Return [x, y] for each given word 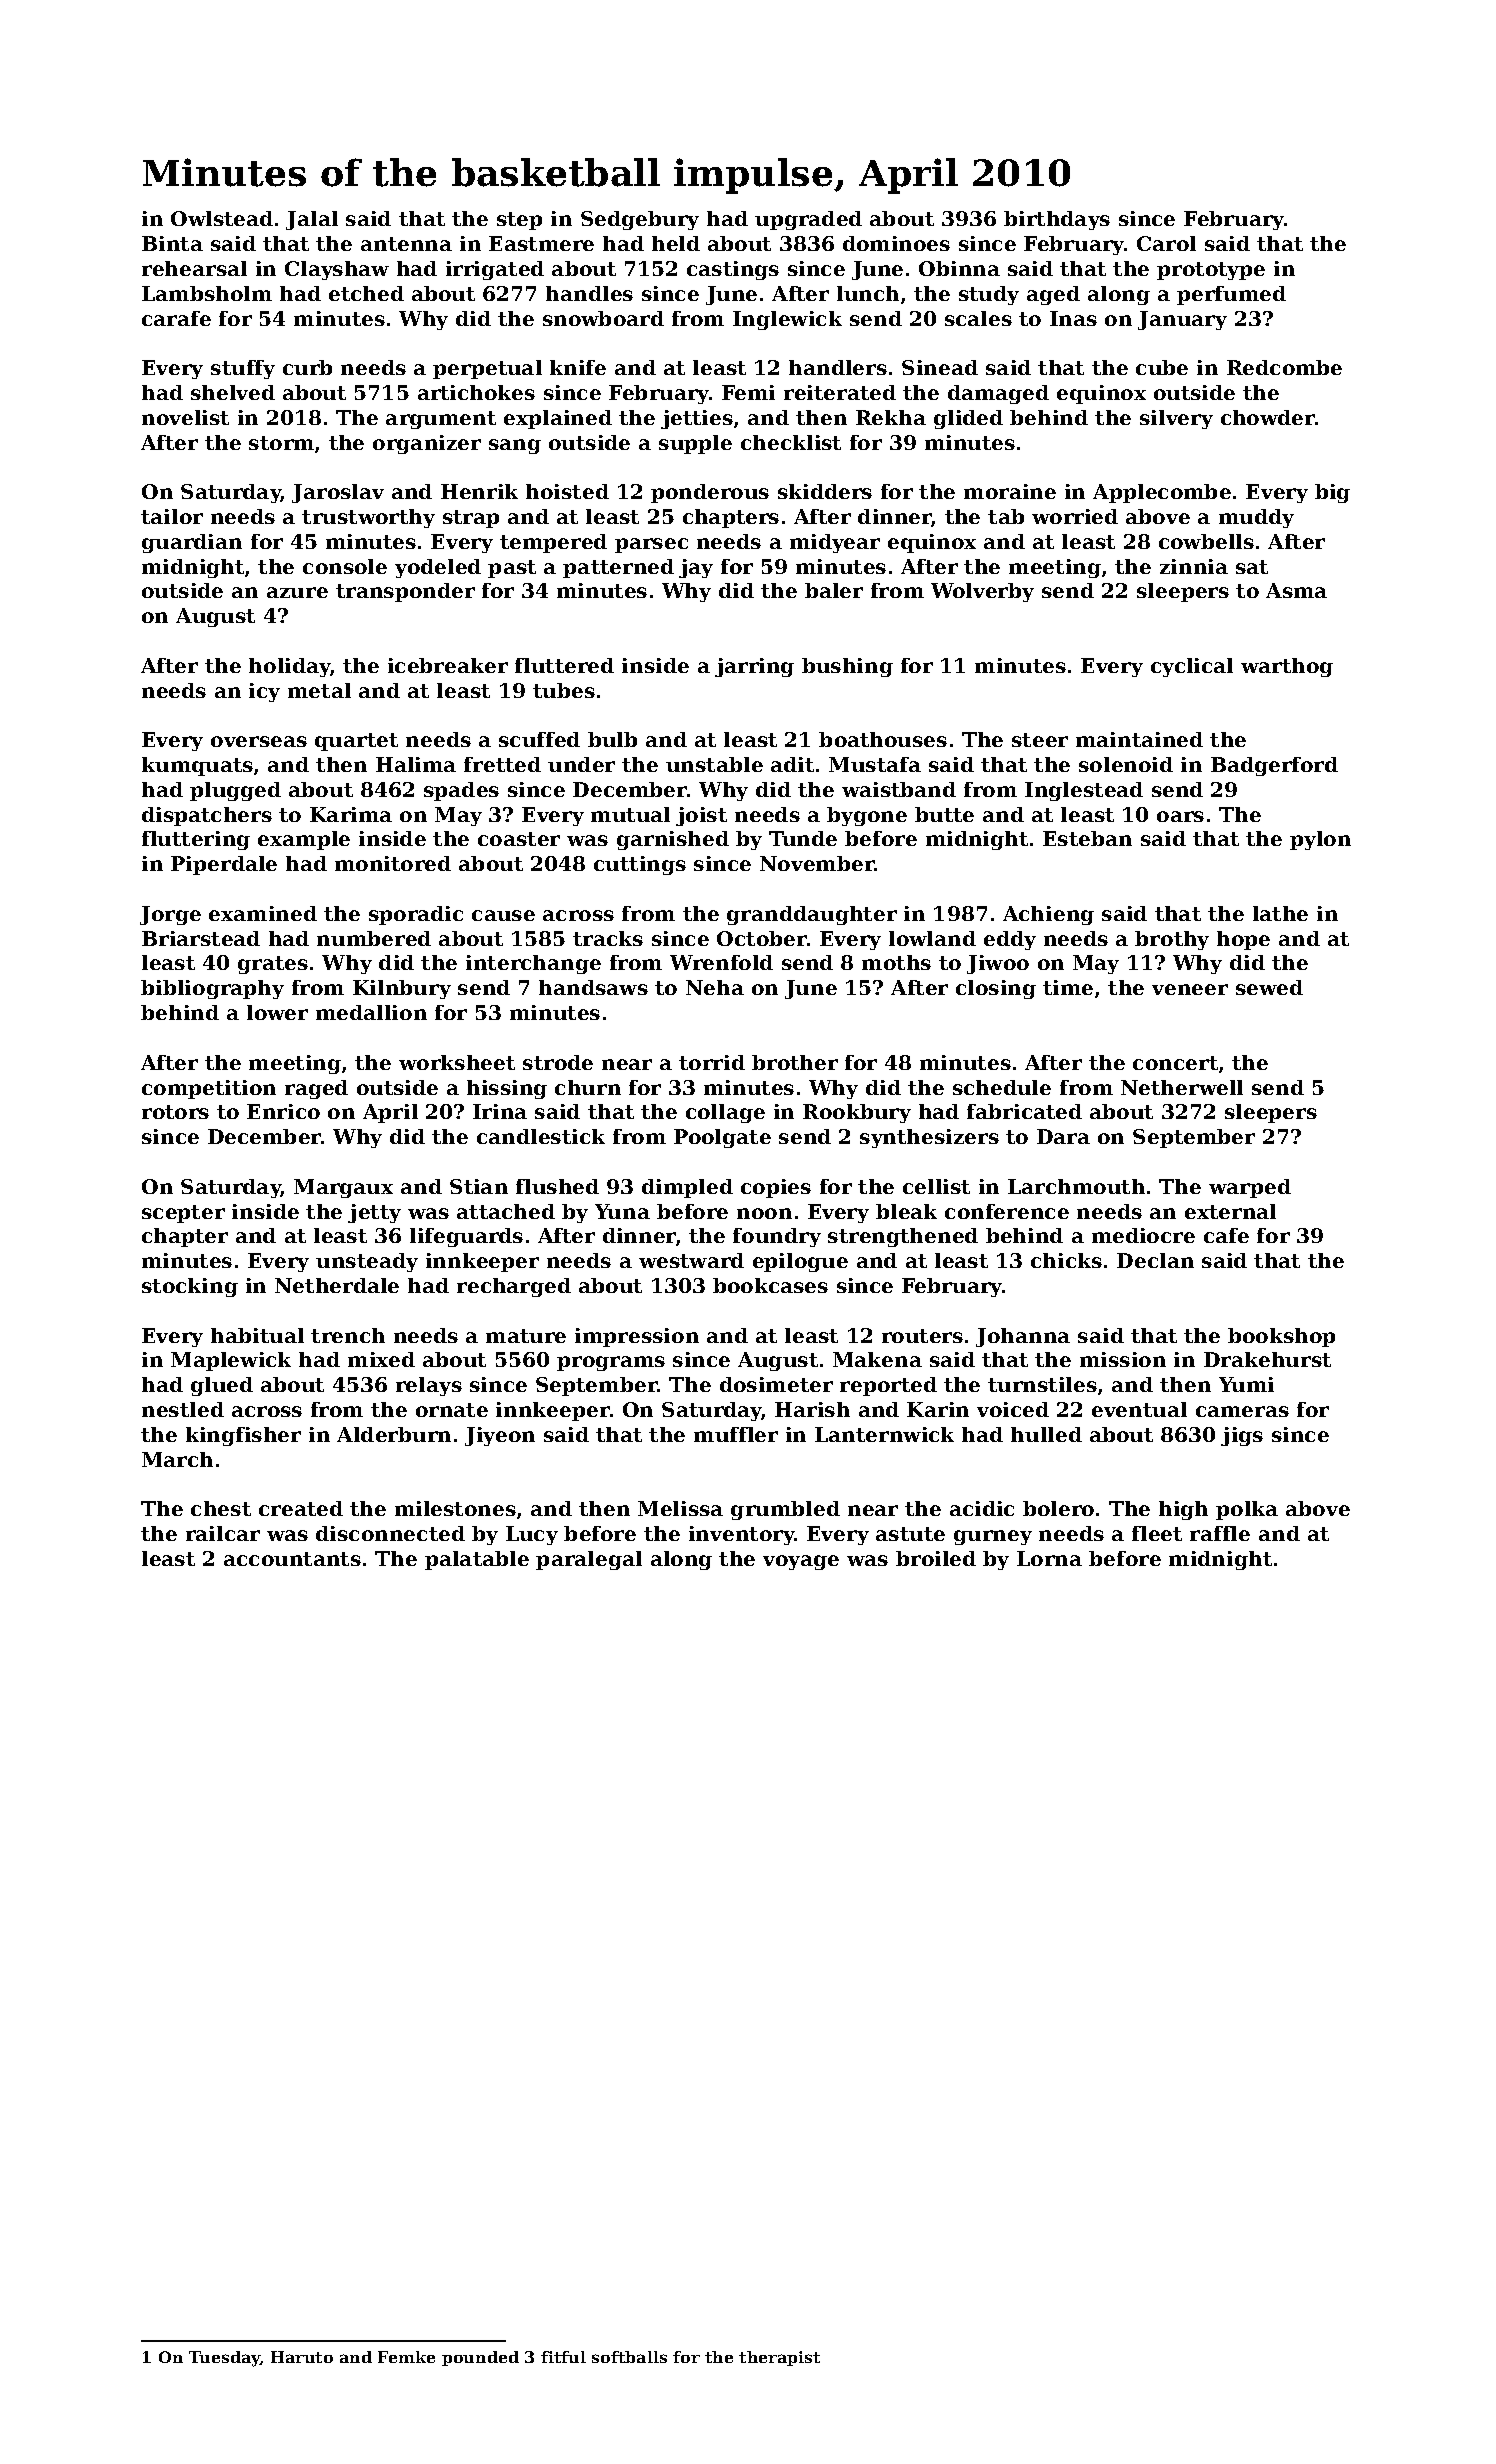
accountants [292, 1559]
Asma [1296, 590]
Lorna [1049, 1558]
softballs [629, 2357]
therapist [779, 2358]
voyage [801, 1562]
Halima [416, 764]
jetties [697, 419]
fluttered [564, 665]
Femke [406, 2357]
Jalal [312, 220]
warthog [1287, 667]
